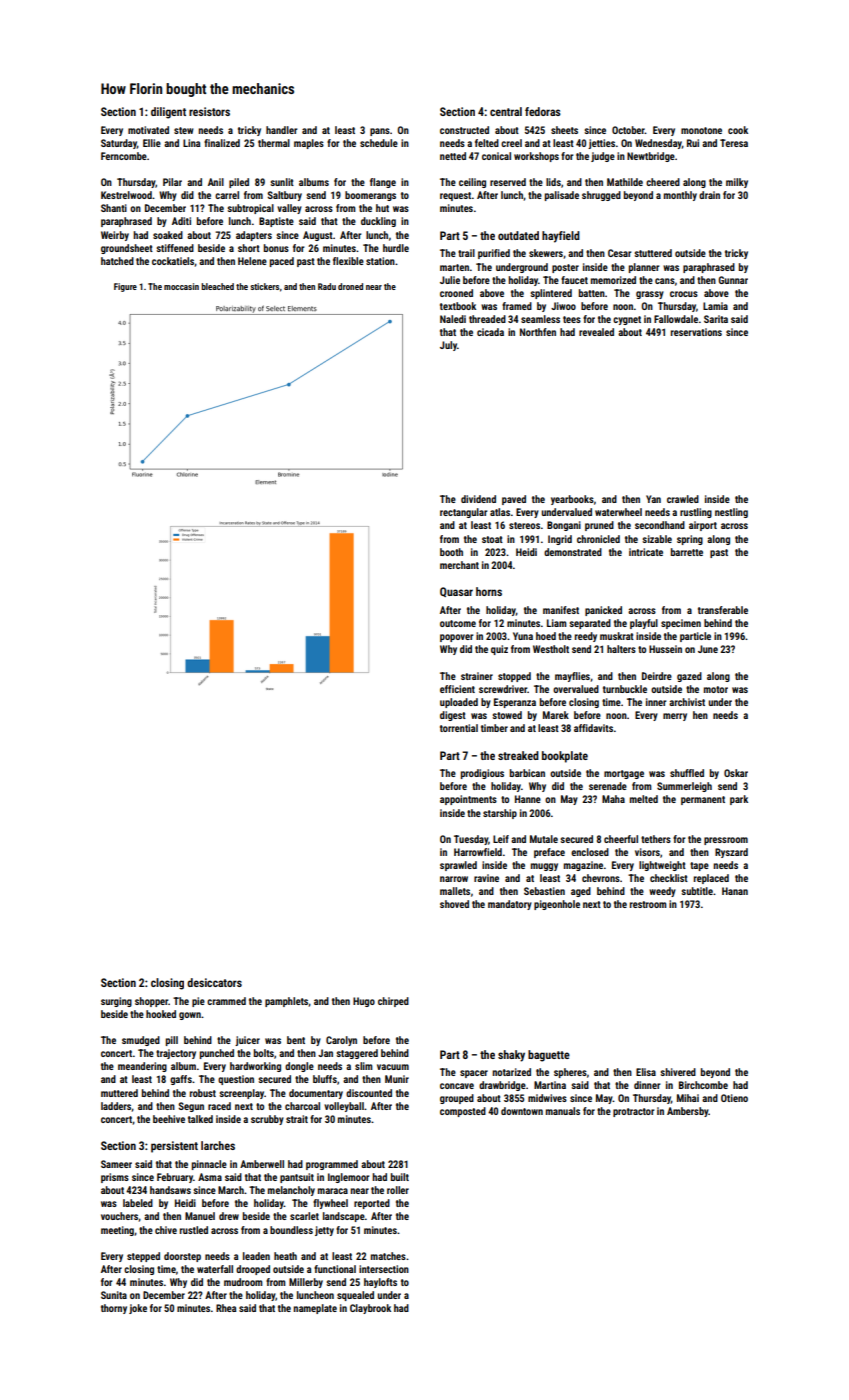 This page has height=1400, width=849. Describe the element at coordinates (613, 799) in the page. I see `Maha` at that location.
